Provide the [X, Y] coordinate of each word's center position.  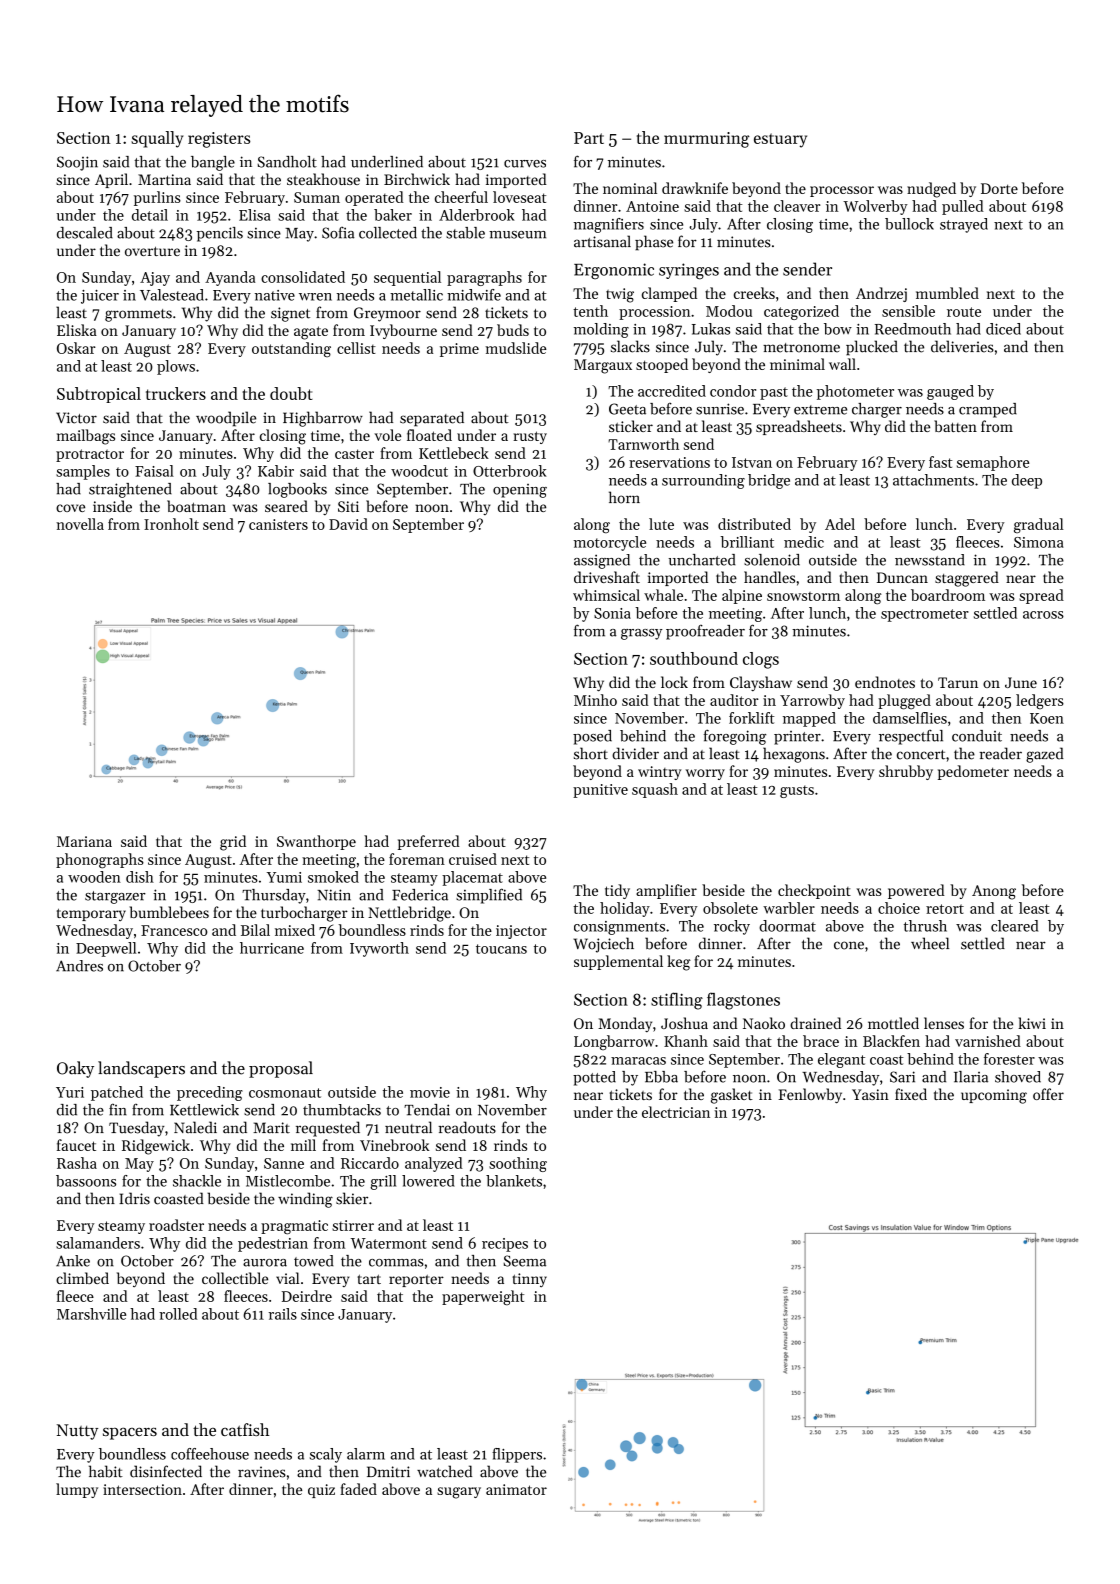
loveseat [519, 197]
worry [705, 774]
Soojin [77, 163]
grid [233, 843]
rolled [178, 1314]
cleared [1014, 926]
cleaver [797, 206]
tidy [617, 891]
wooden [94, 877]
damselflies [910, 718]
